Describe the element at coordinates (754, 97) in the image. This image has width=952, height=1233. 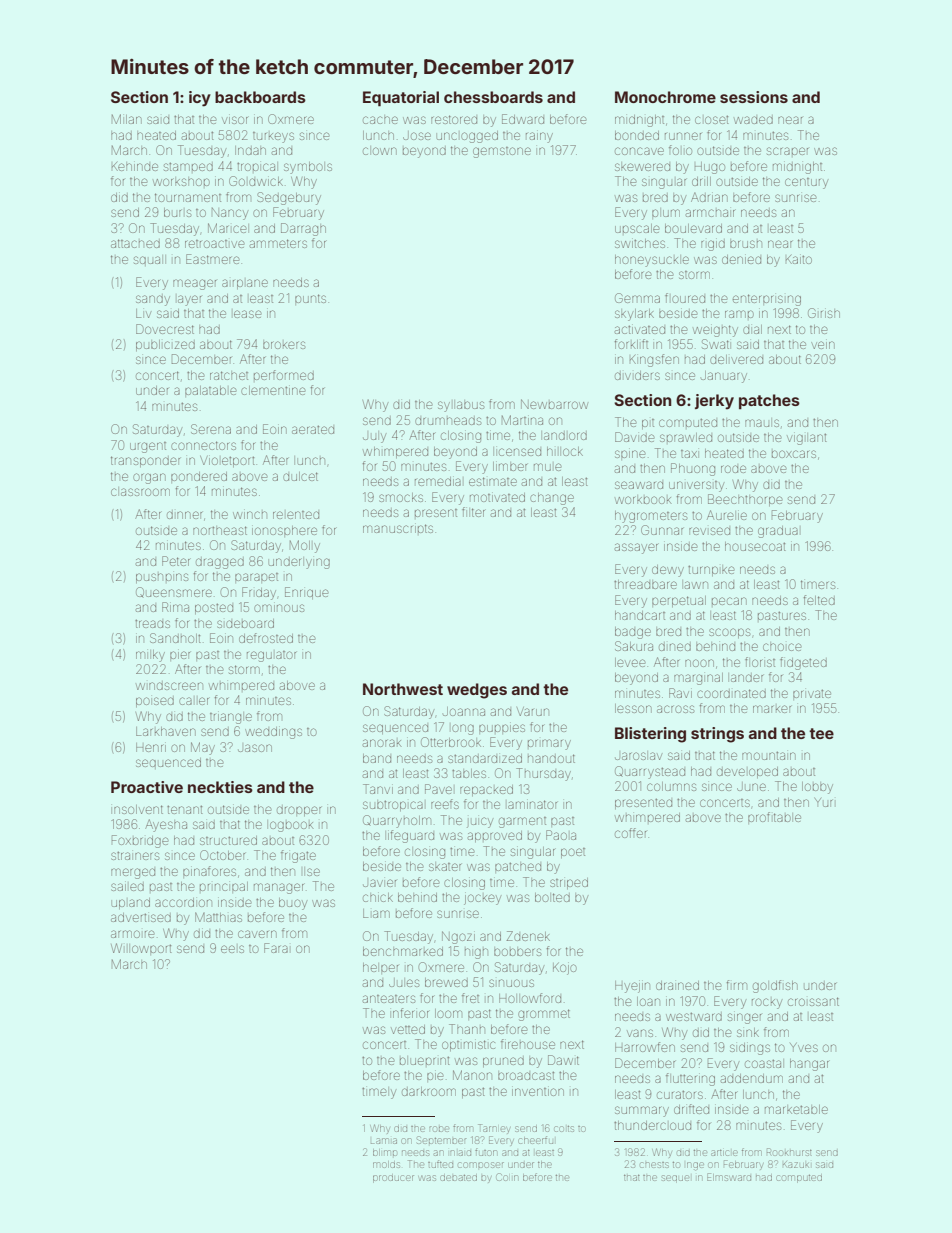
I see `sessions` at that location.
